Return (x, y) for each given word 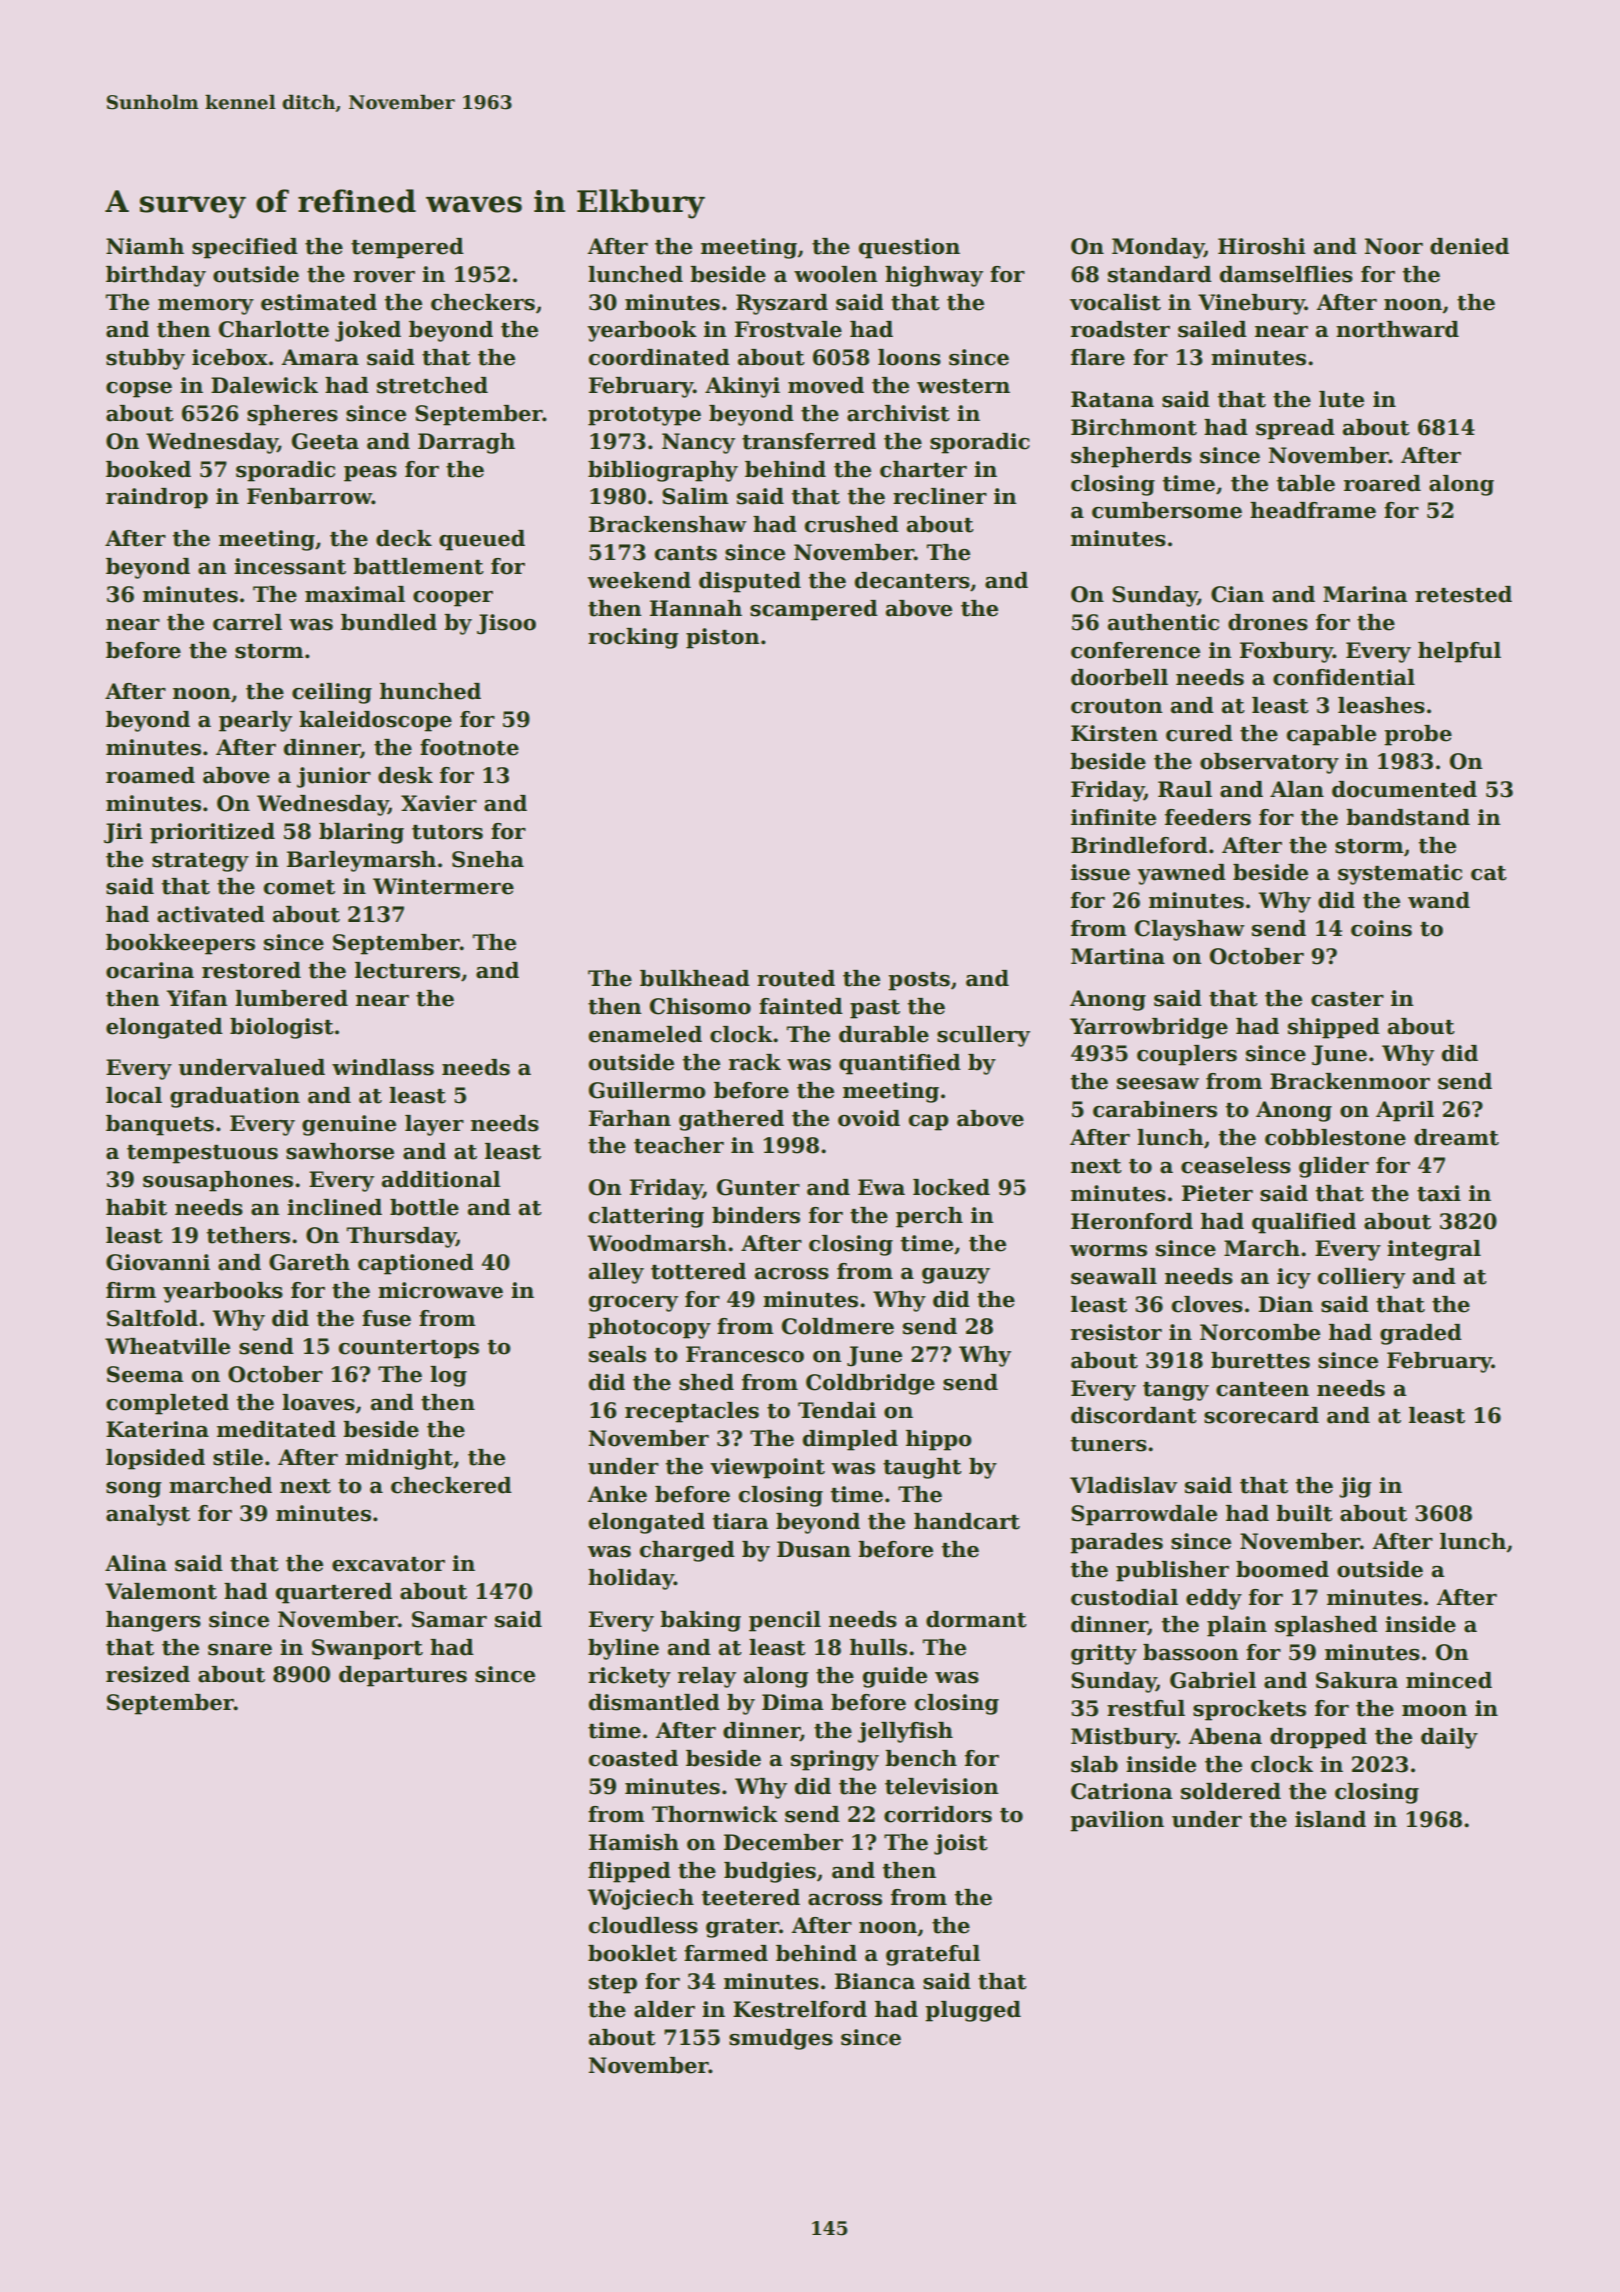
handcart (967, 1521)
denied (1469, 246)
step (613, 1984)
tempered (407, 248)
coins (1381, 928)
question (909, 248)
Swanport (367, 1649)
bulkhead (695, 978)
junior (334, 777)
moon (1434, 1711)
